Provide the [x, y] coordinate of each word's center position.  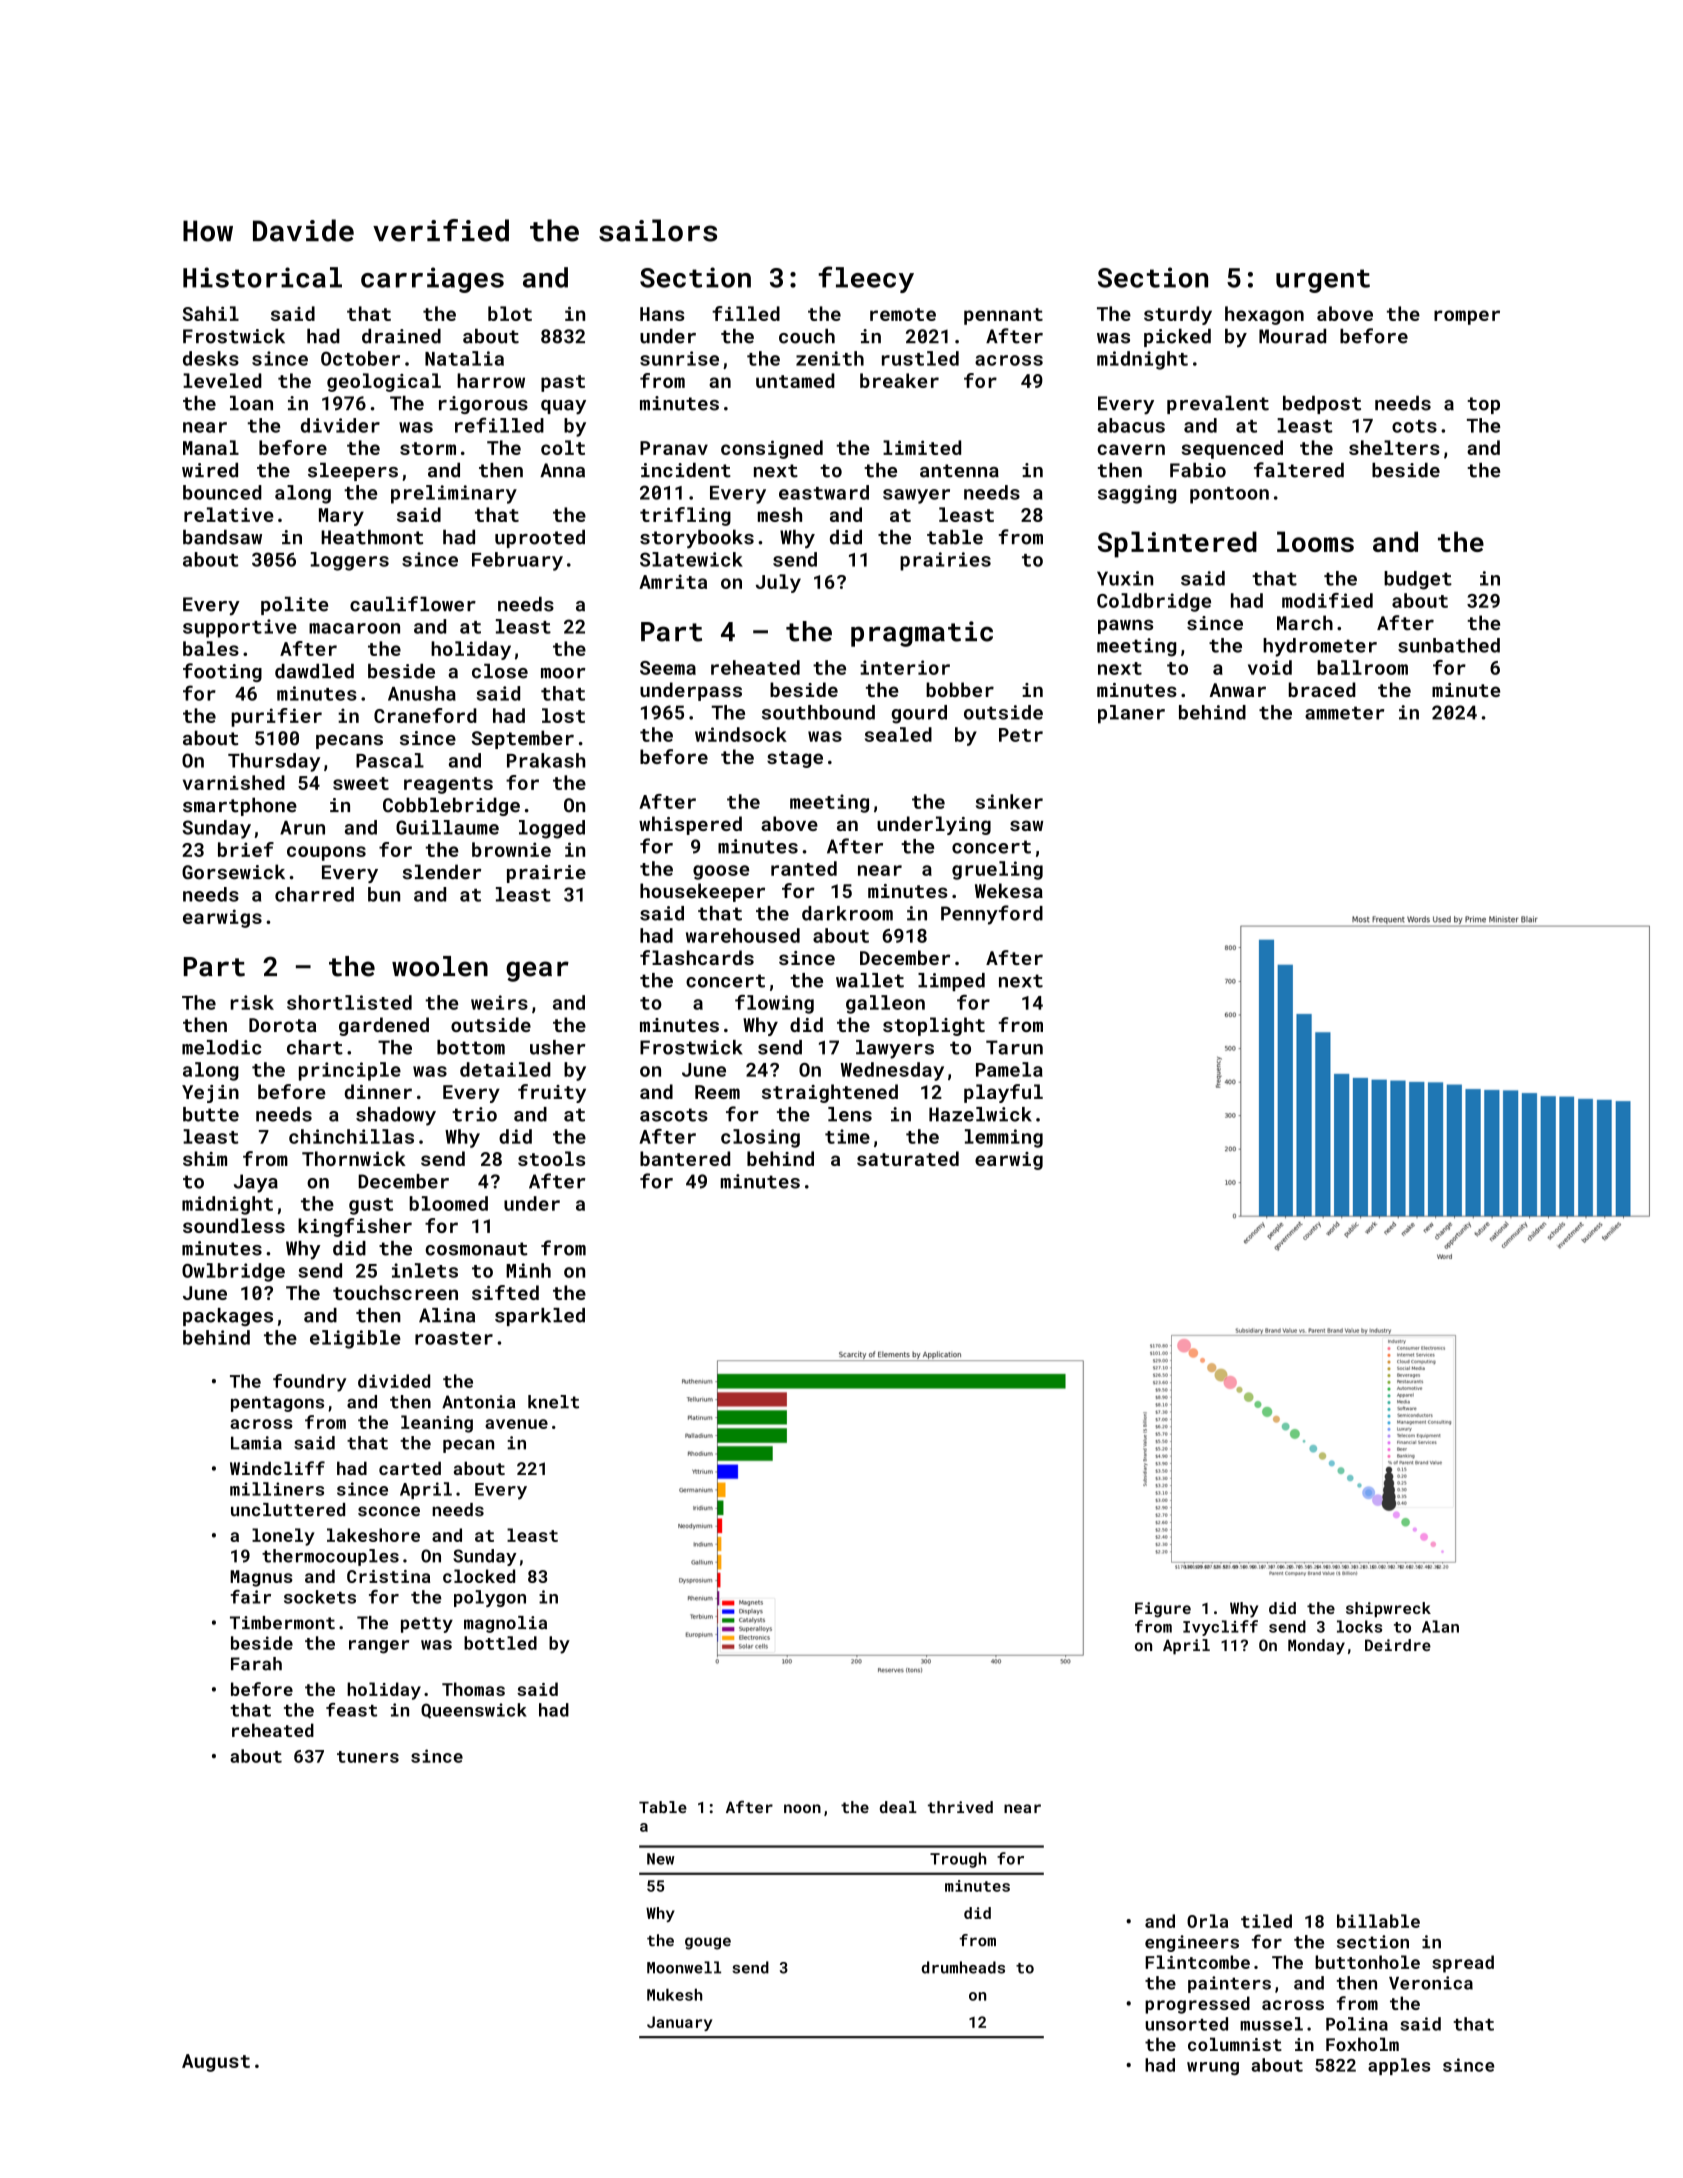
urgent [1323, 281]
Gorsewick [233, 872]
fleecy [866, 279]
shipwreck [1388, 1609]
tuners [368, 1757]
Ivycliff [1220, 1628]
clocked [479, 1576]
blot [510, 313]
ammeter [1344, 713]
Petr [1021, 735]
